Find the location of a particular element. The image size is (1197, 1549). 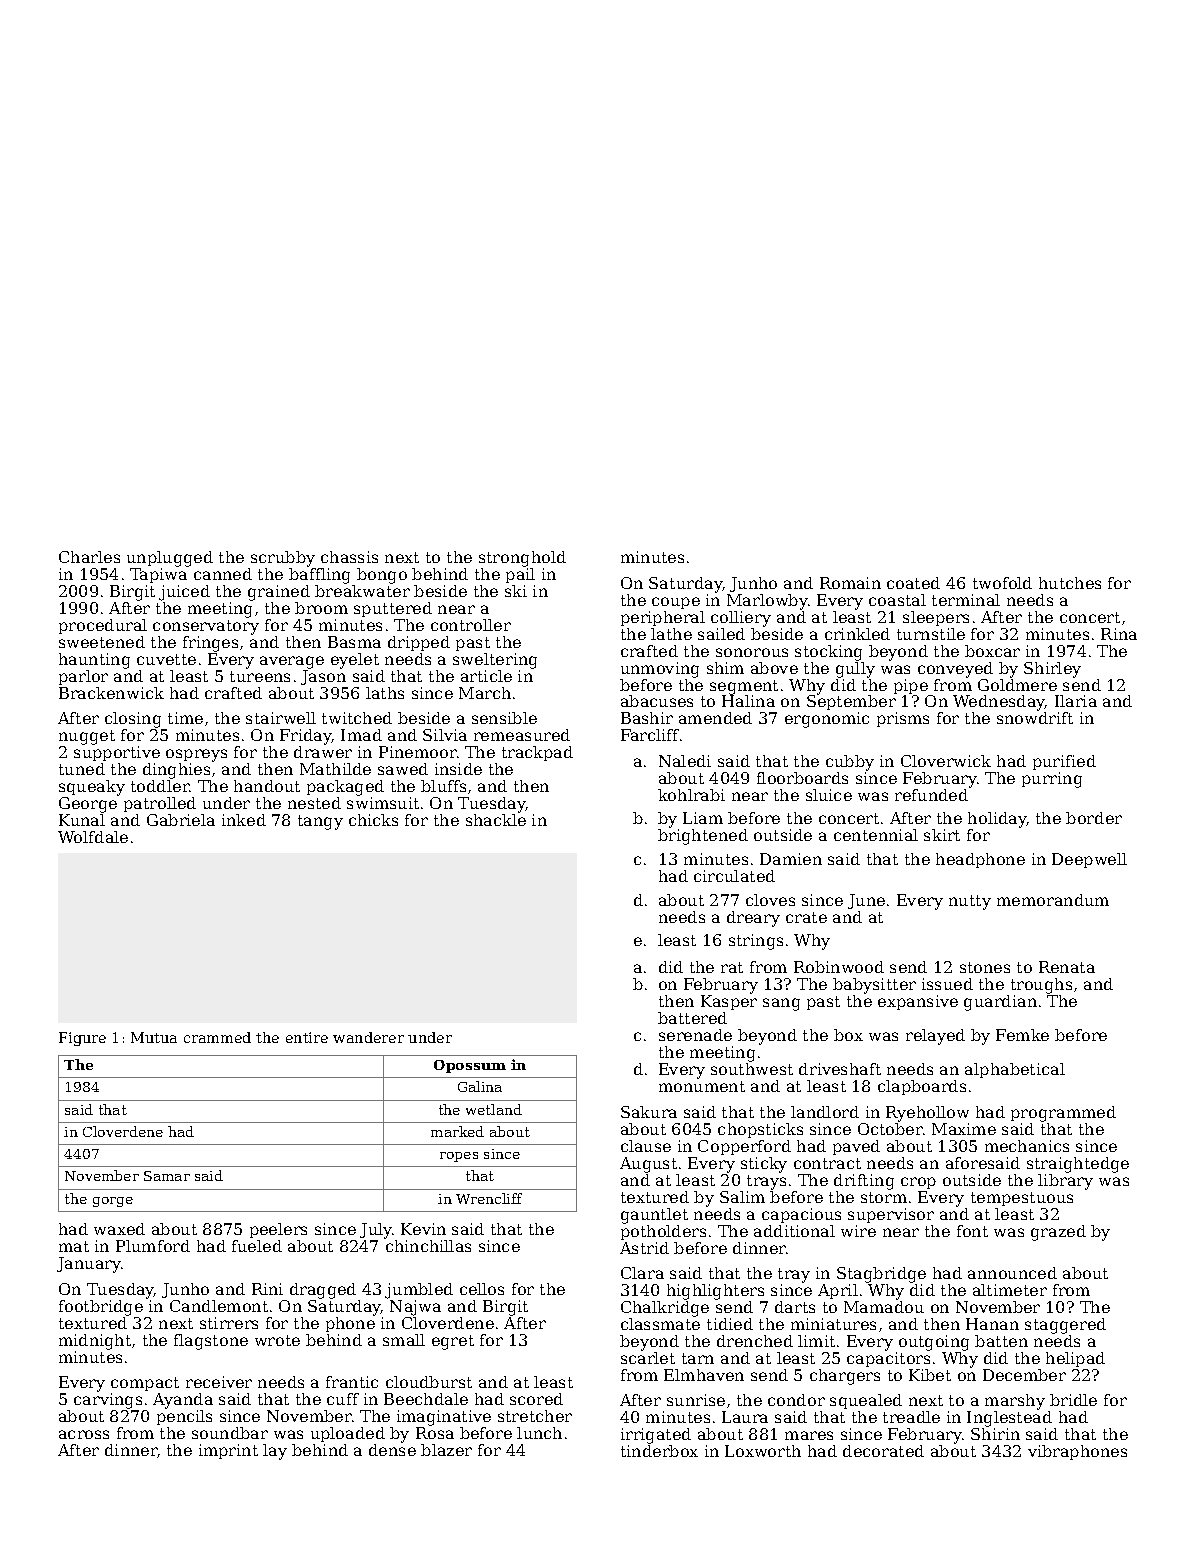

cuff is located at coordinates (343, 1399).
